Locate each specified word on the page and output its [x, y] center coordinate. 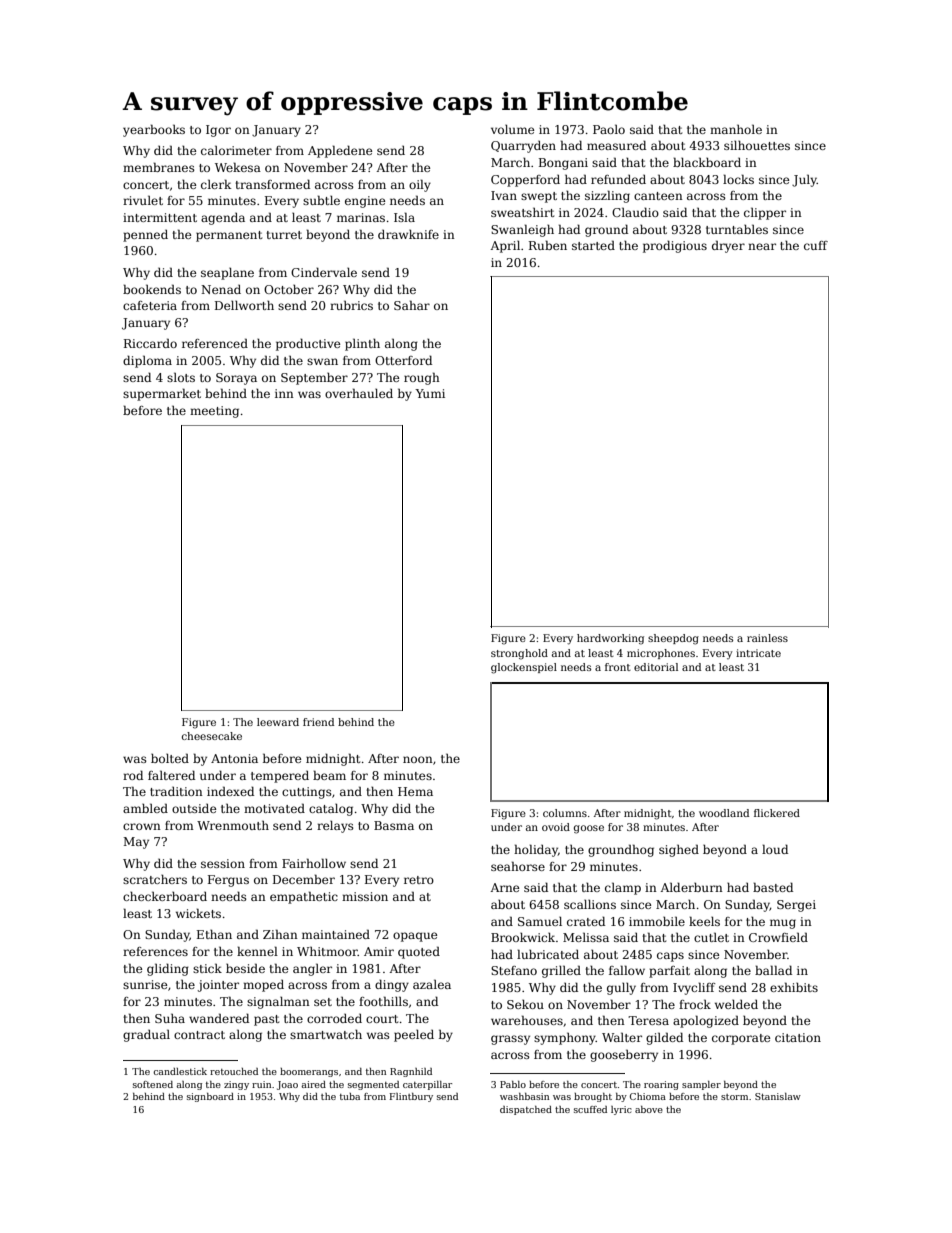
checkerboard [165, 896]
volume [512, 129]
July [804, 180]
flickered [777, 813]
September [314, 379]
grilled [561, 971]
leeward [278, 722]
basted [773, 887]
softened [153, 1084]
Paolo [609, 129]
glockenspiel [524, 668]
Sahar [412, 305]
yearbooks [154, 130]
